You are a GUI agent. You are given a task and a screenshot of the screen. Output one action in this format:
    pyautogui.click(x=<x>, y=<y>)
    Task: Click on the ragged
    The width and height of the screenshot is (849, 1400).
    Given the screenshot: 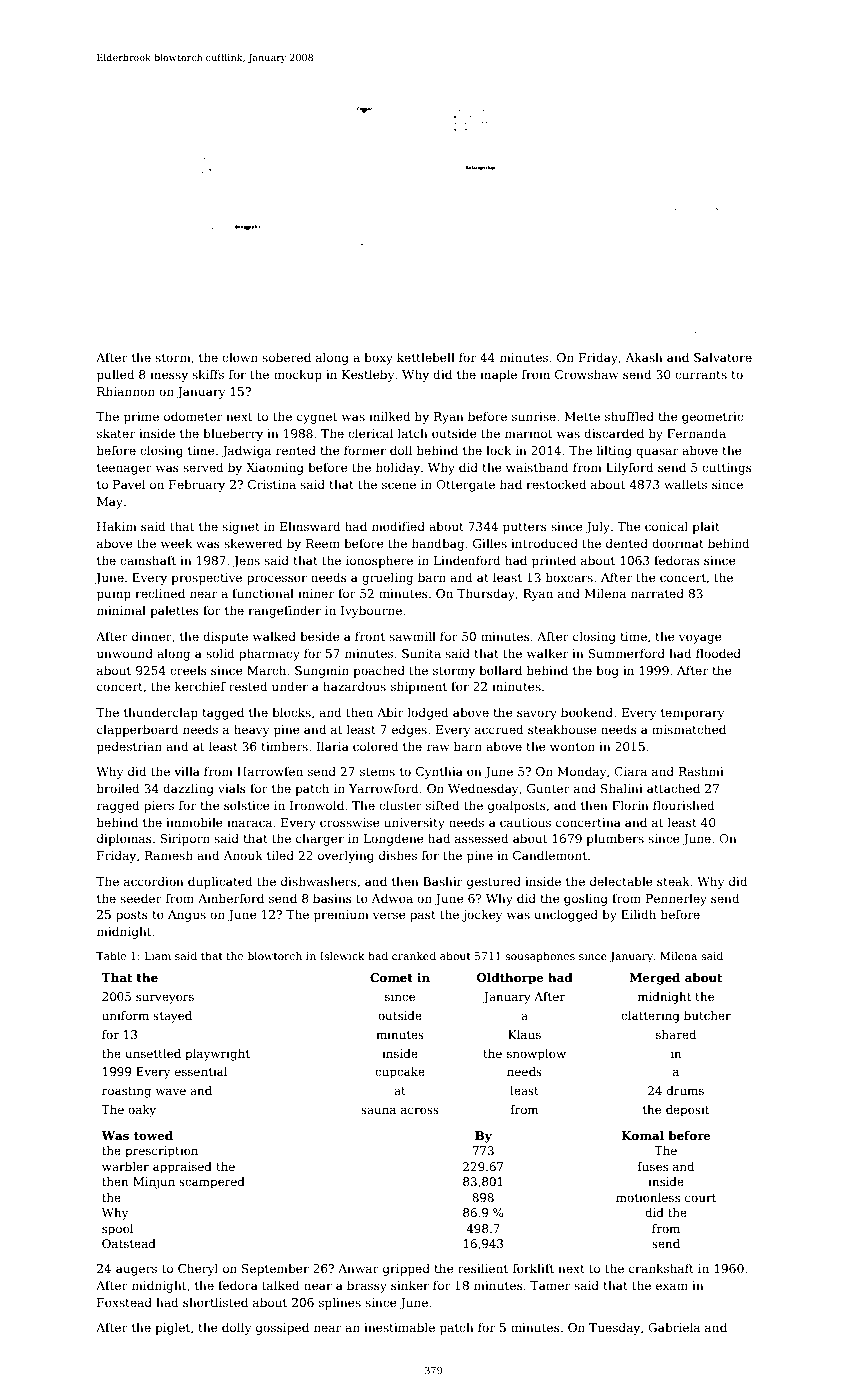 What is the action you would take?
    pyautogui.click(x=118, y=806)
